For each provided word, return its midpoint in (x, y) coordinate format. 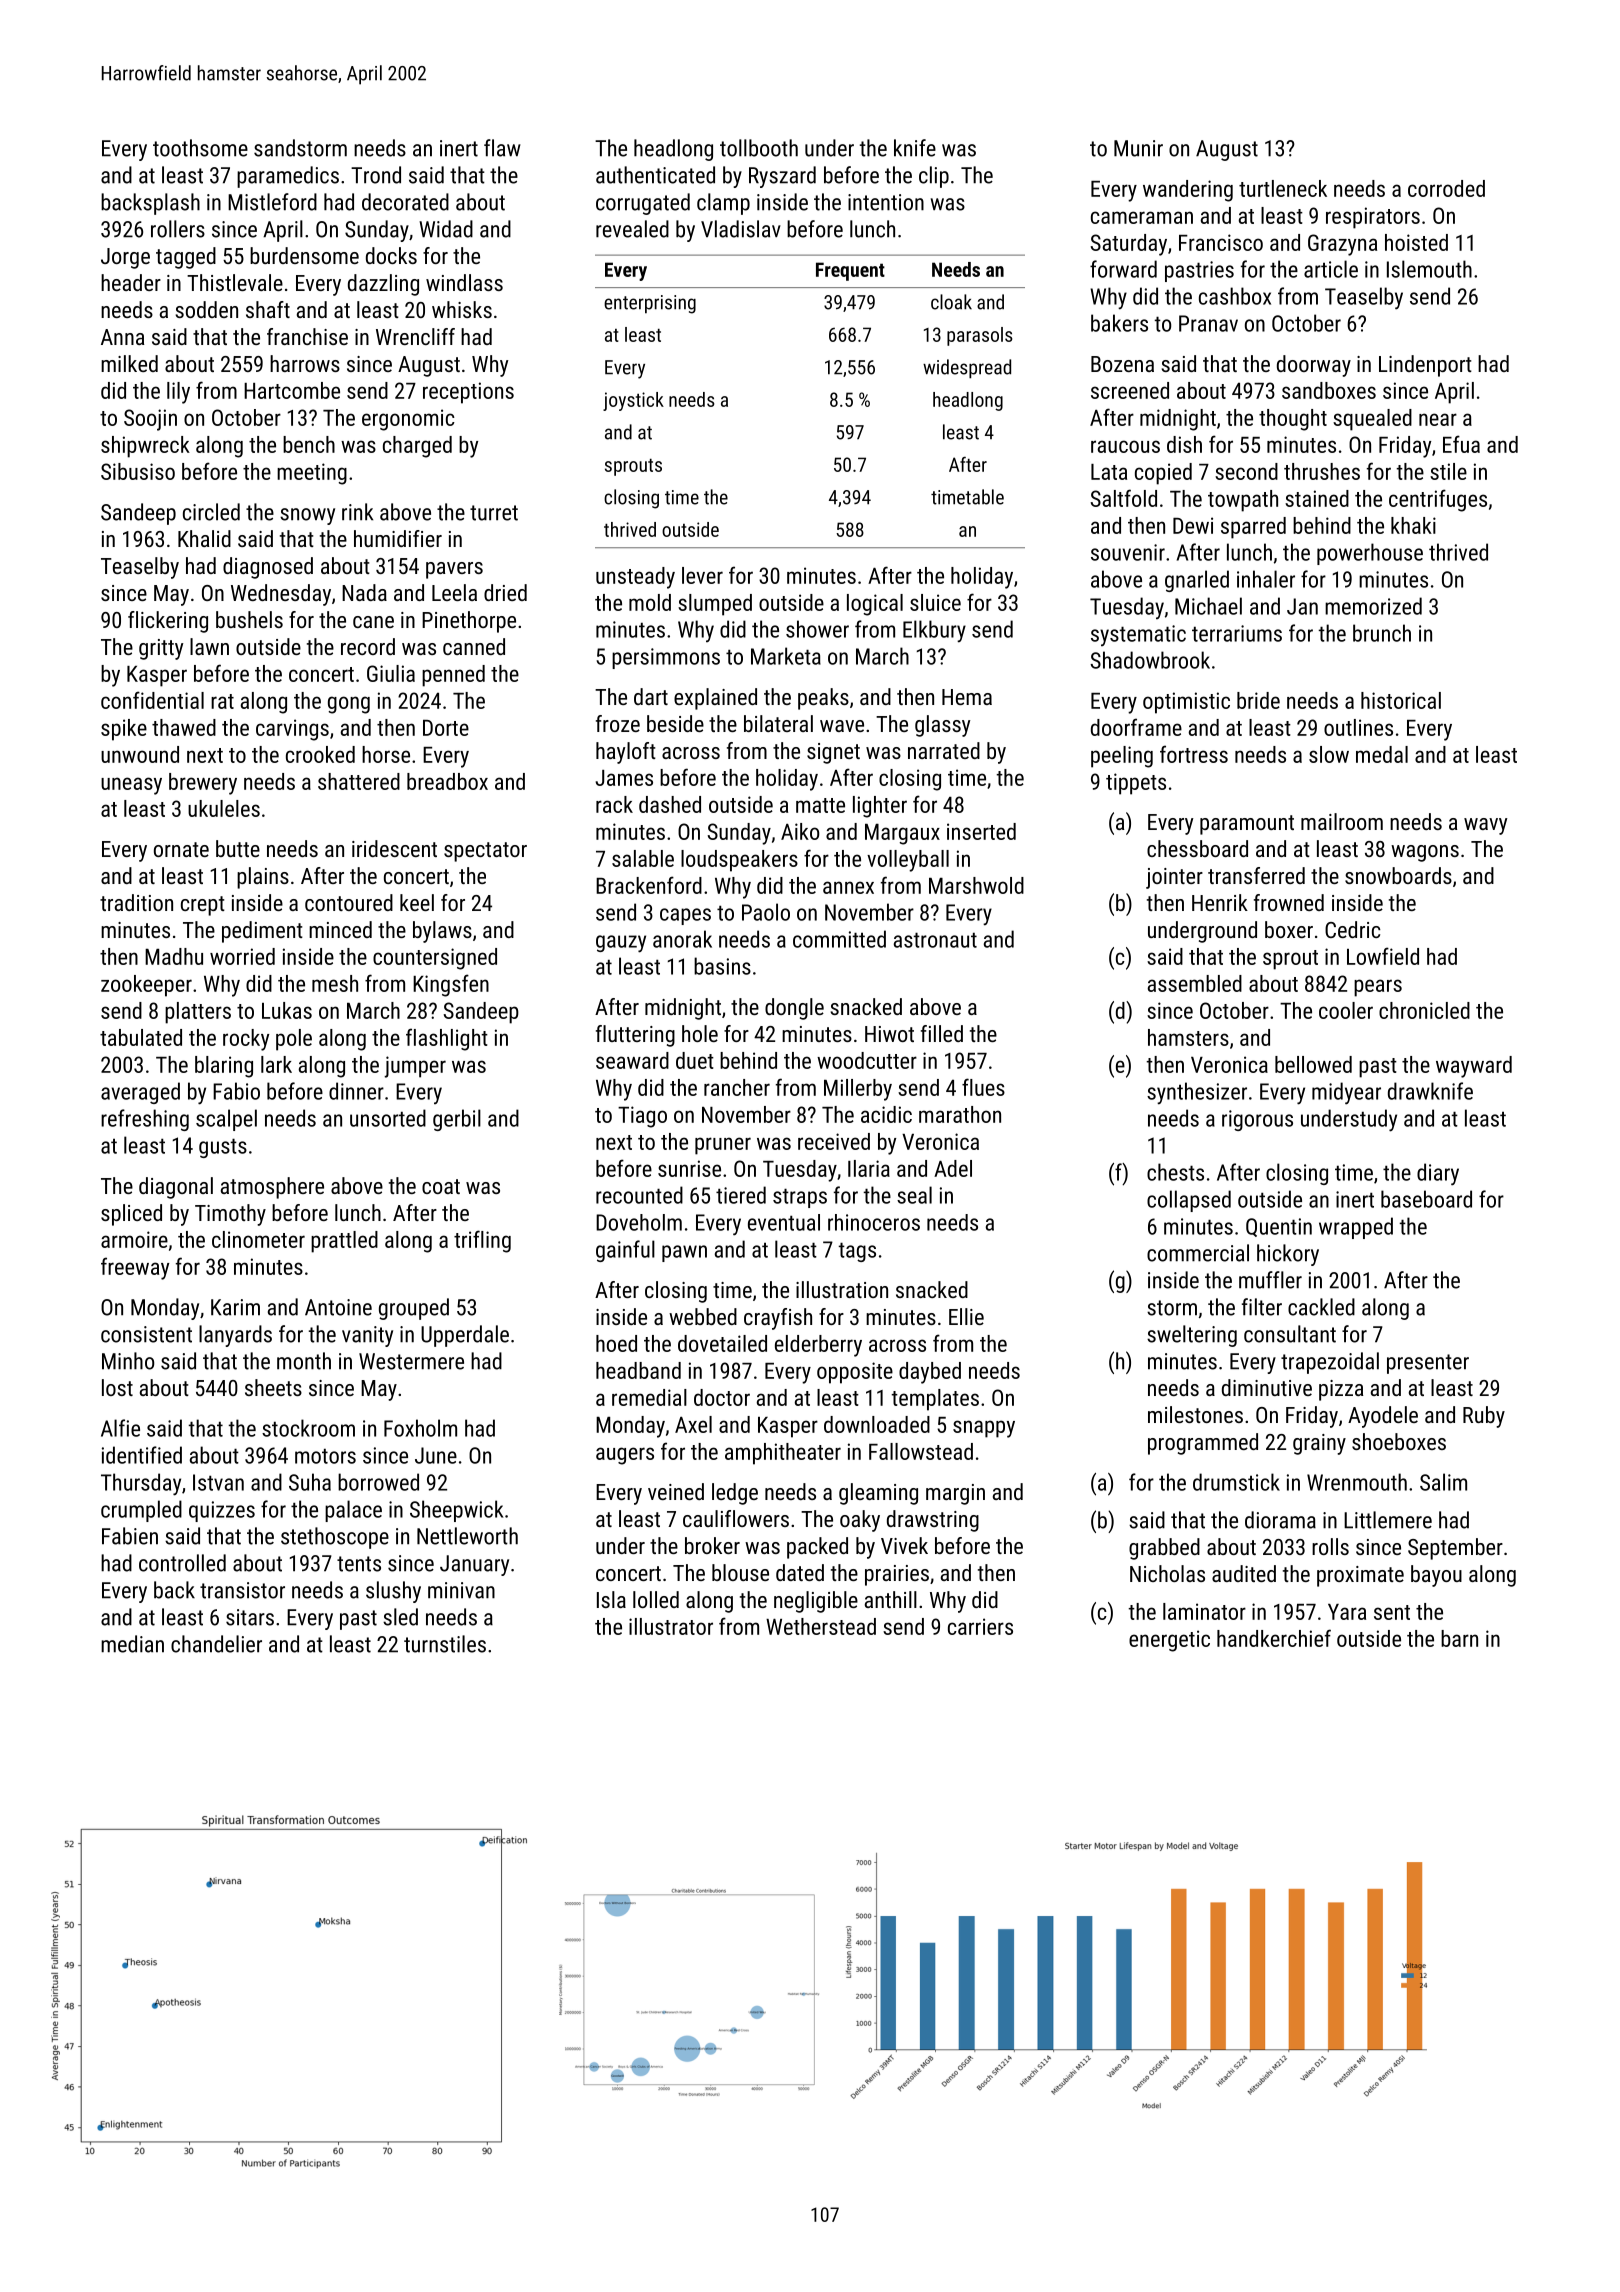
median (132, 1644)
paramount (1247, 825)
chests (1175, 1172)
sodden (207, 309)
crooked (320, 754)
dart (651, 696)
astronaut (935, 940)
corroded (1446, 188)
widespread (967, 369)
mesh (335, 983)
